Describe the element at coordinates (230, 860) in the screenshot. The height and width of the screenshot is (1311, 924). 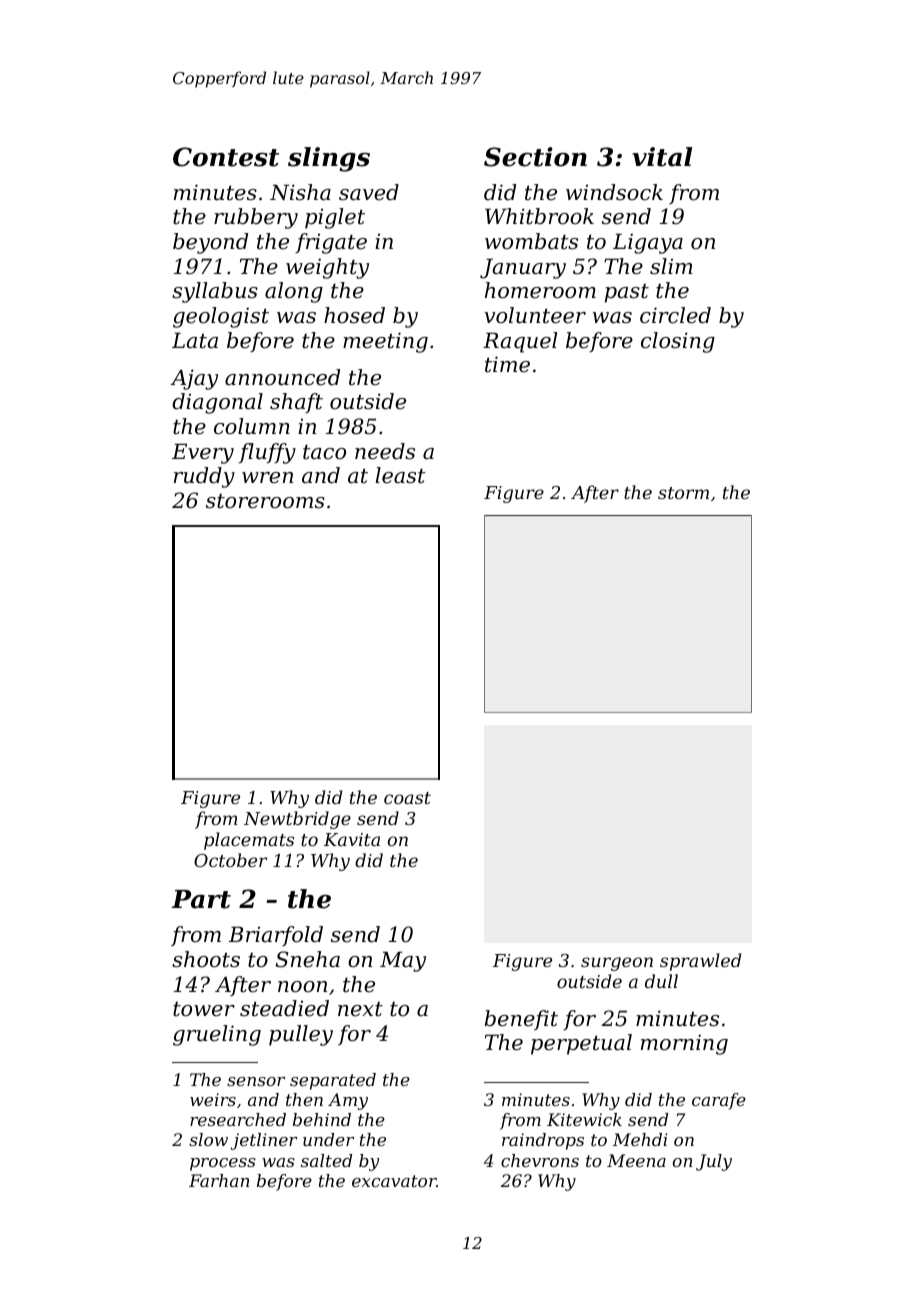
I see `October` at that location.
